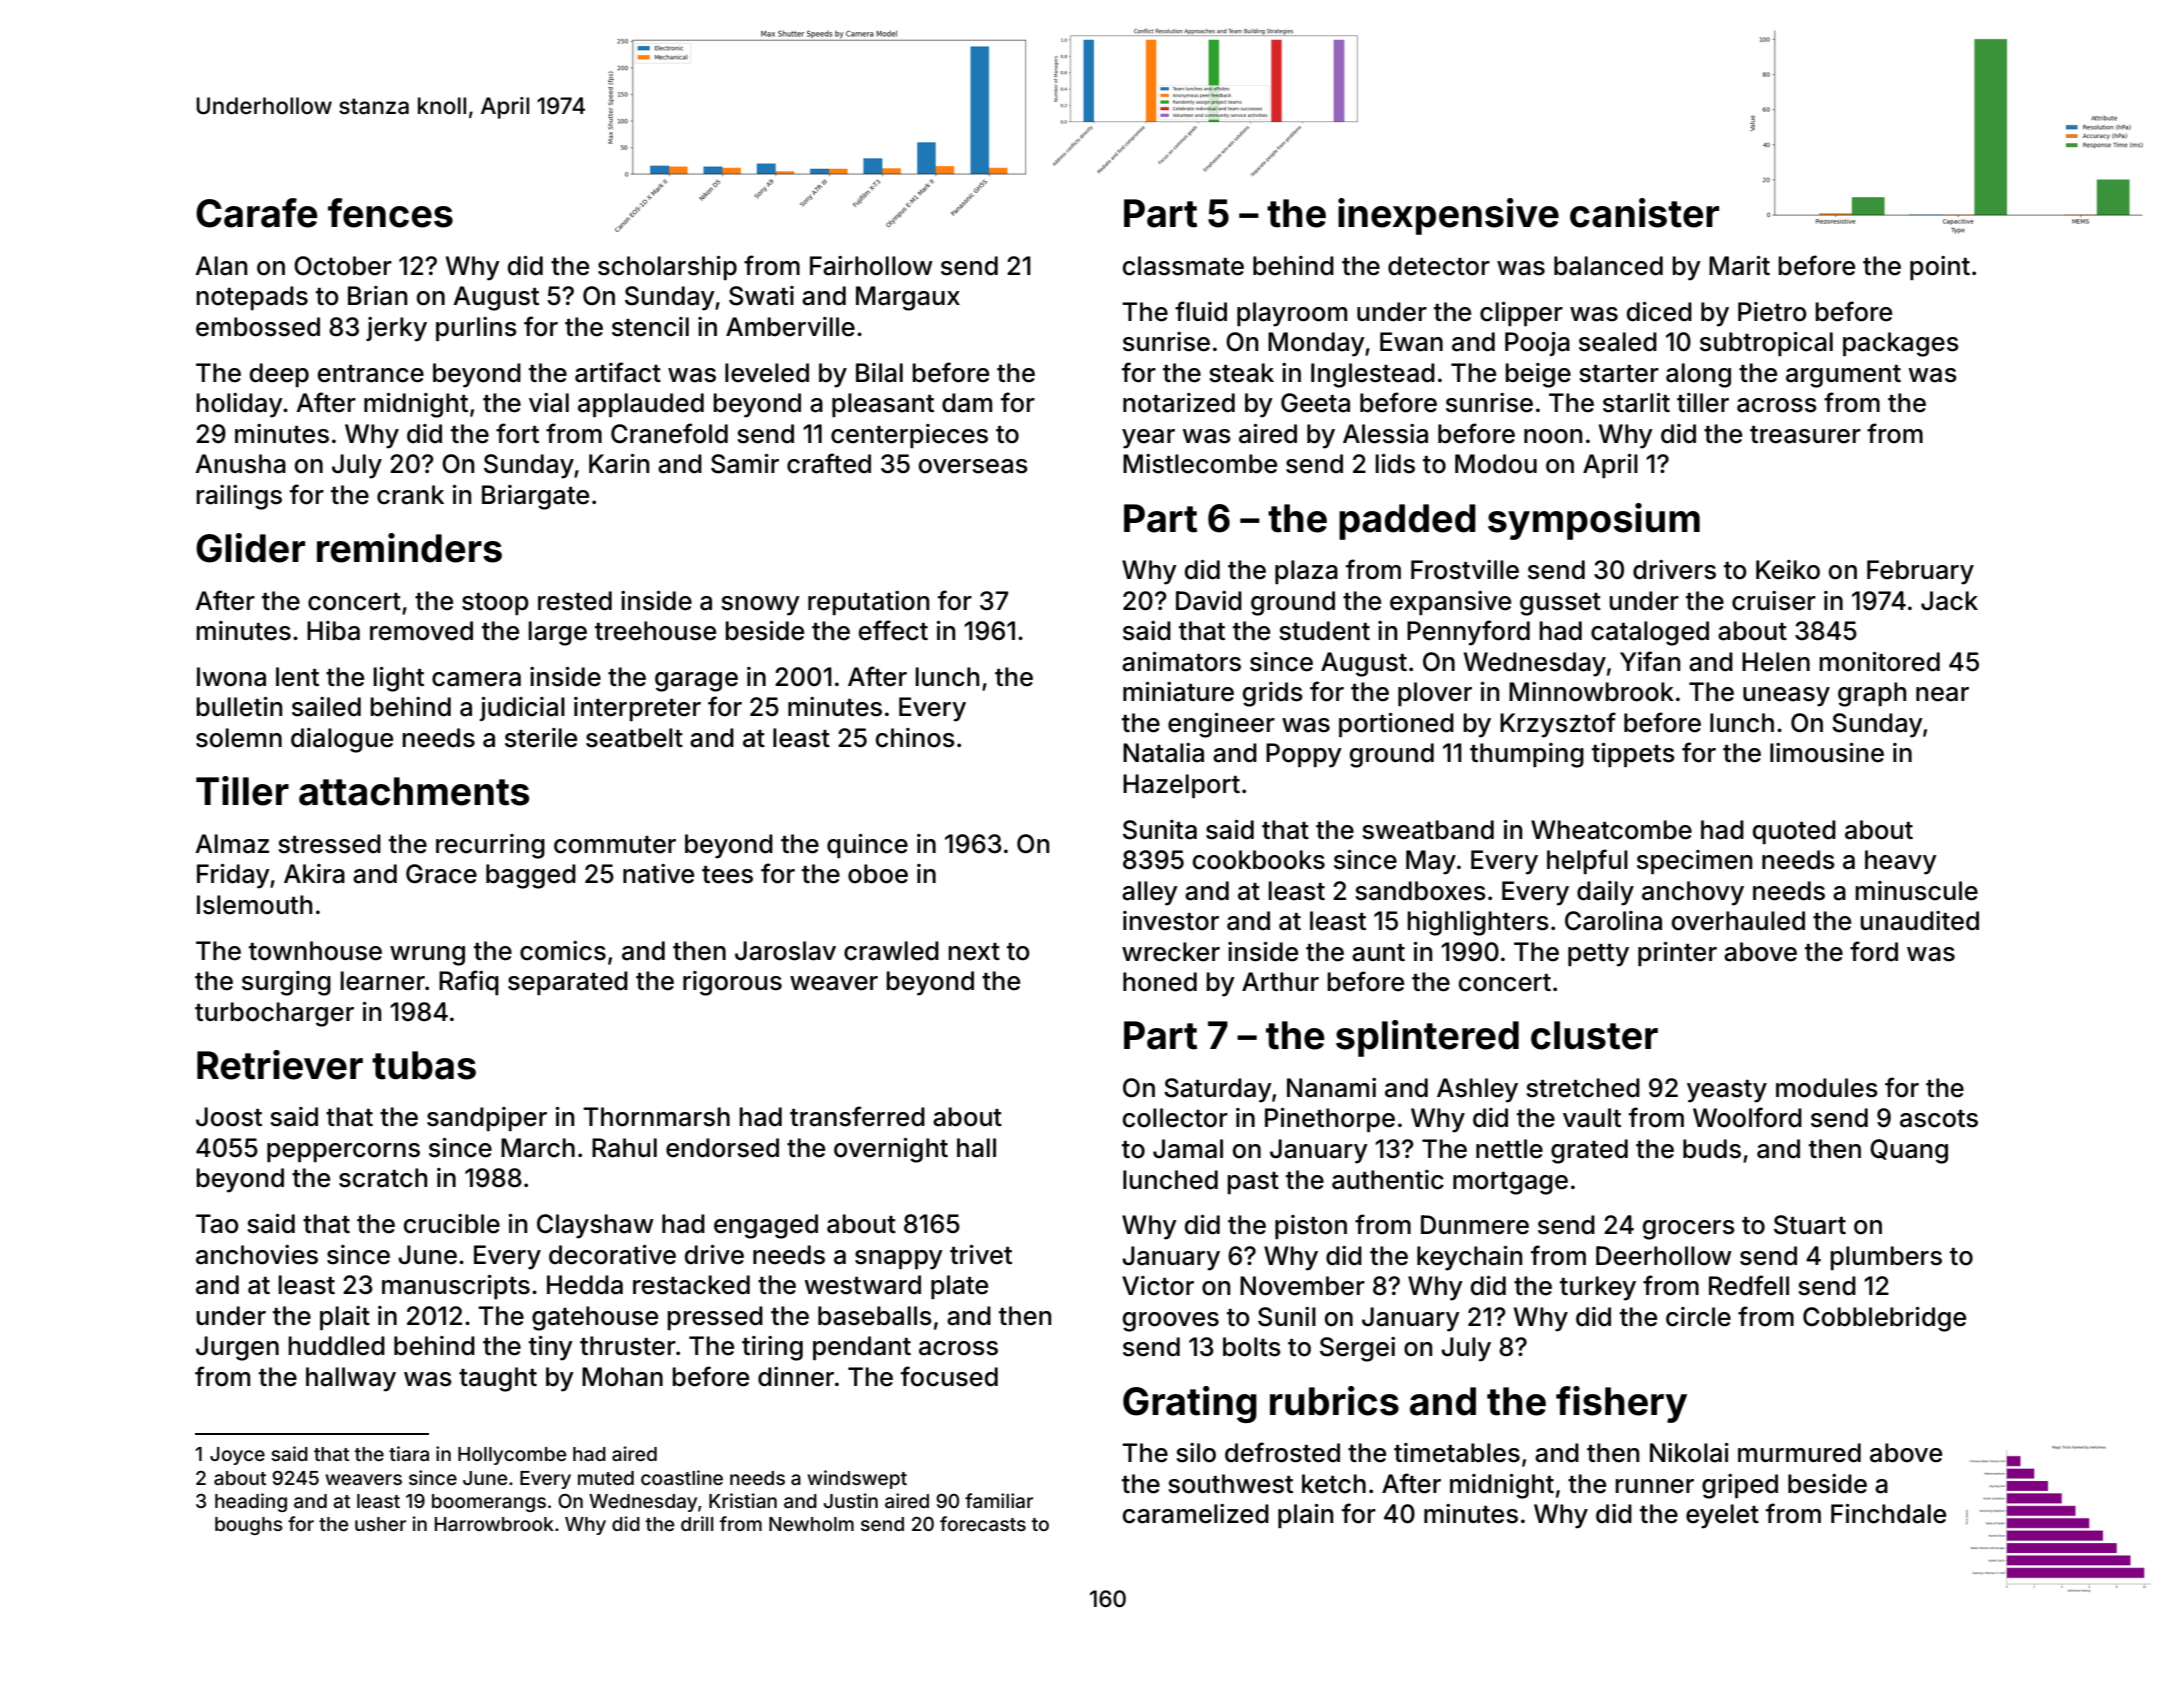 Image resolution: width=2178 pixels, height=1683 pixels. What do you see at coordinates (257, 213) in the image?
I see `Carafe` at bounding box center [257, 213].
